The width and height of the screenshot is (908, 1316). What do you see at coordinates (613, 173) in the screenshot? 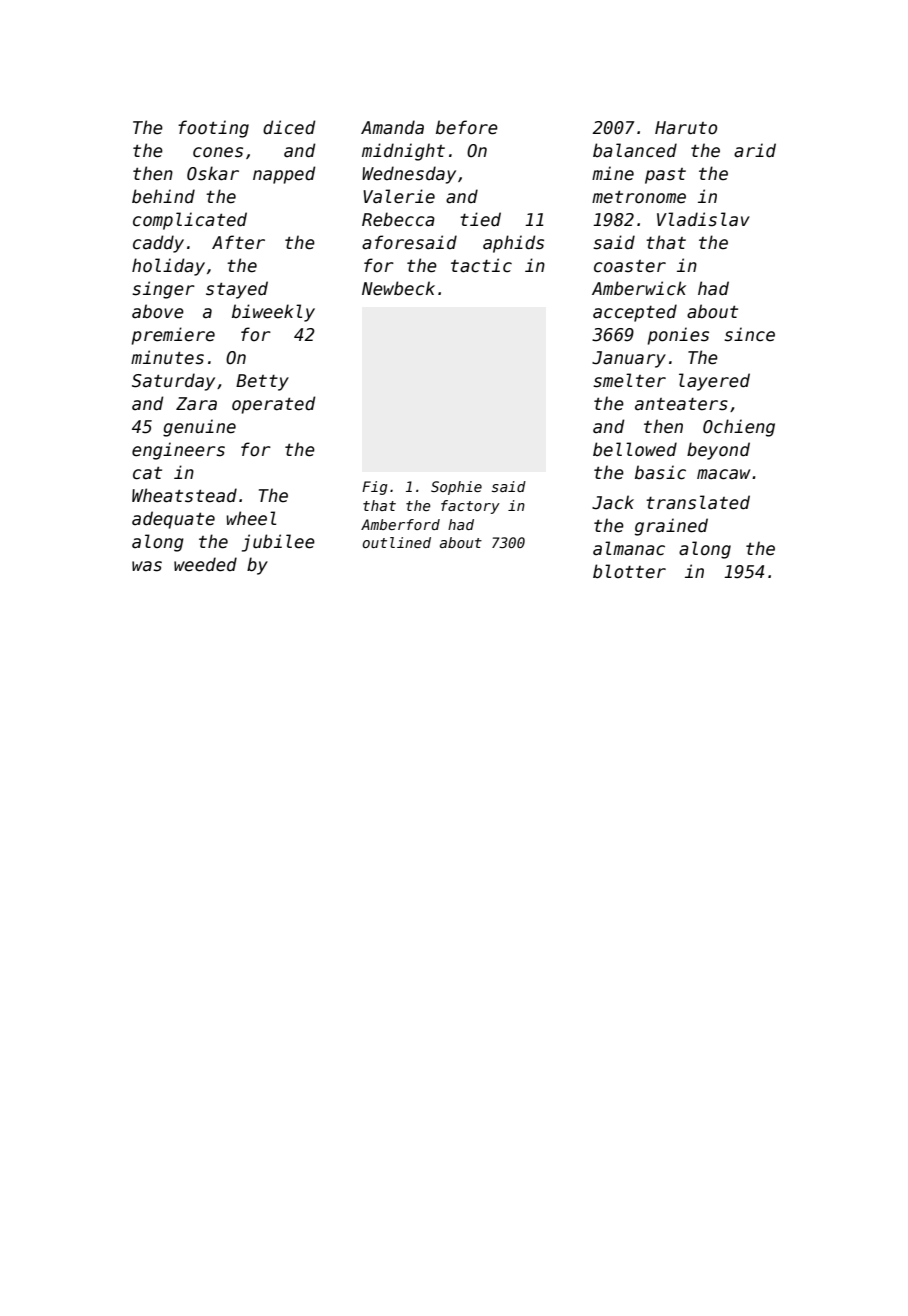
I see `mine` at bounding box center [613, 173].
